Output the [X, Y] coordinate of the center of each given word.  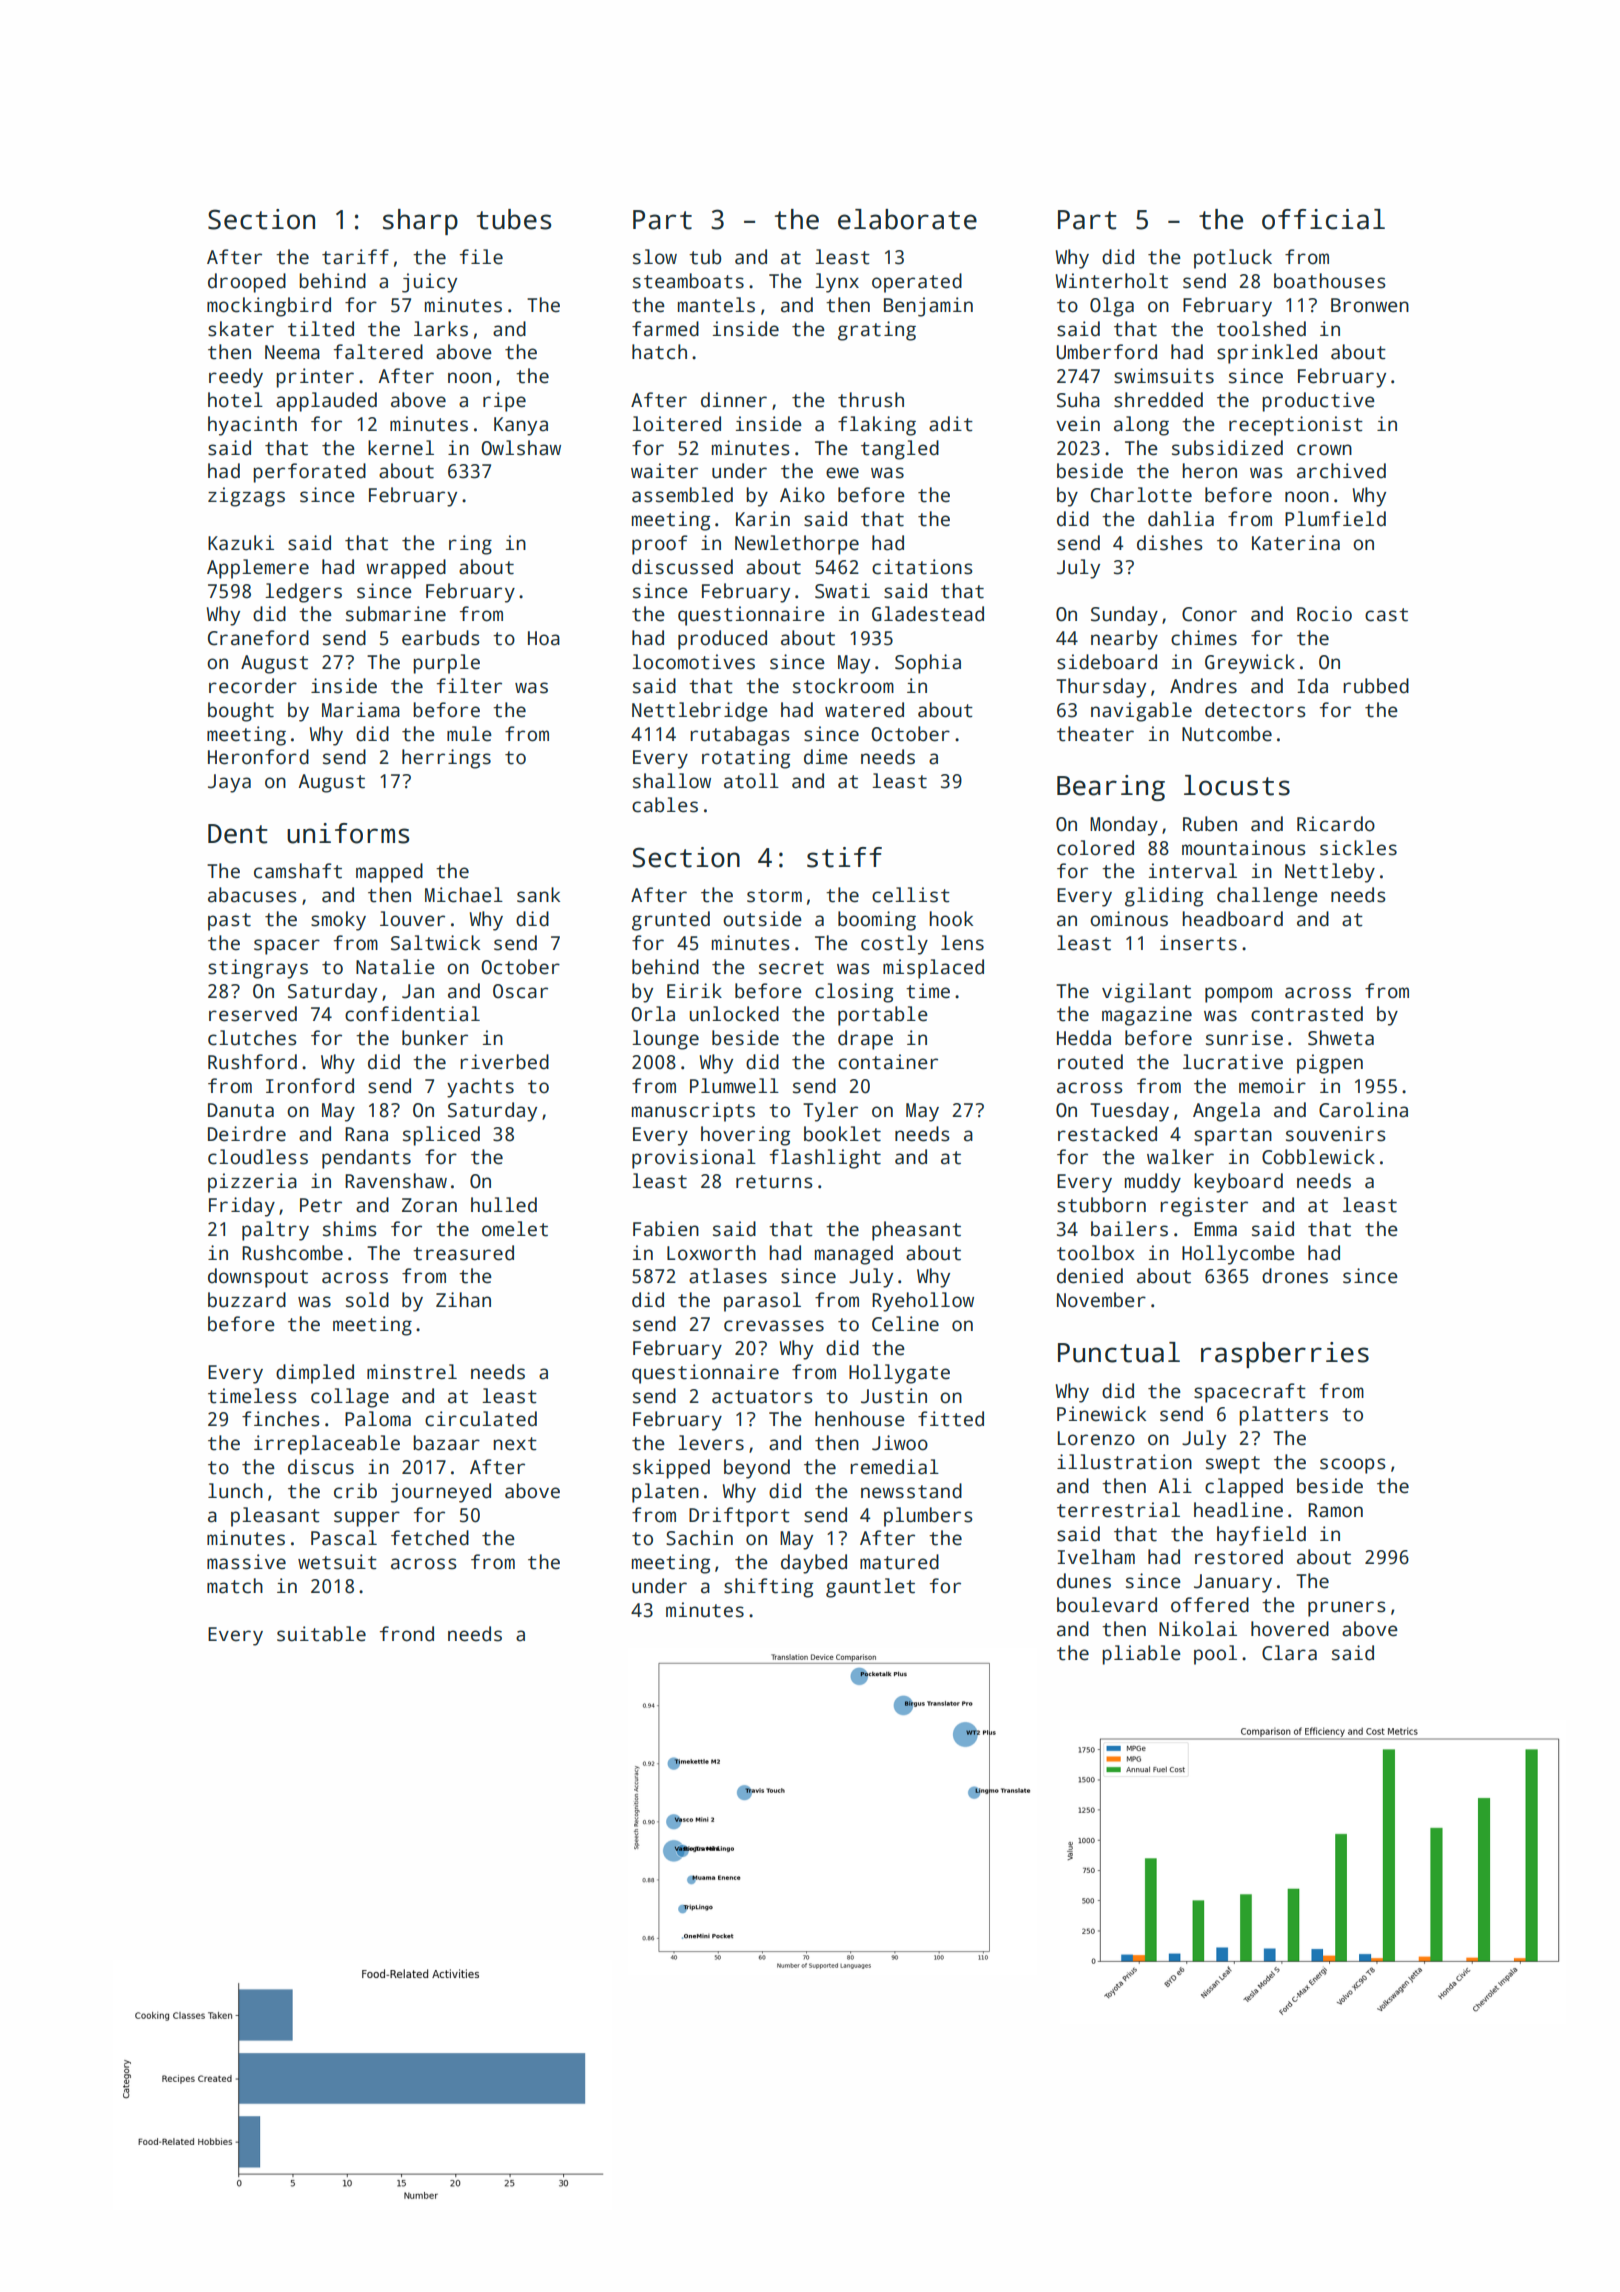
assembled [682, 495]
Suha [1078, 400]
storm [774, 896]
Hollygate [899, 1374]
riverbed [504, 1062]
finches [281, 1419]
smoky [338, 921]
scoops [1353, 1466]
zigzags [246, 497]
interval [1193, 871]
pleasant [275, 1517]
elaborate [907, 219]
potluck [1233, 259]
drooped [247, 283]
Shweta [1341, 1038]
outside [762, 919]
